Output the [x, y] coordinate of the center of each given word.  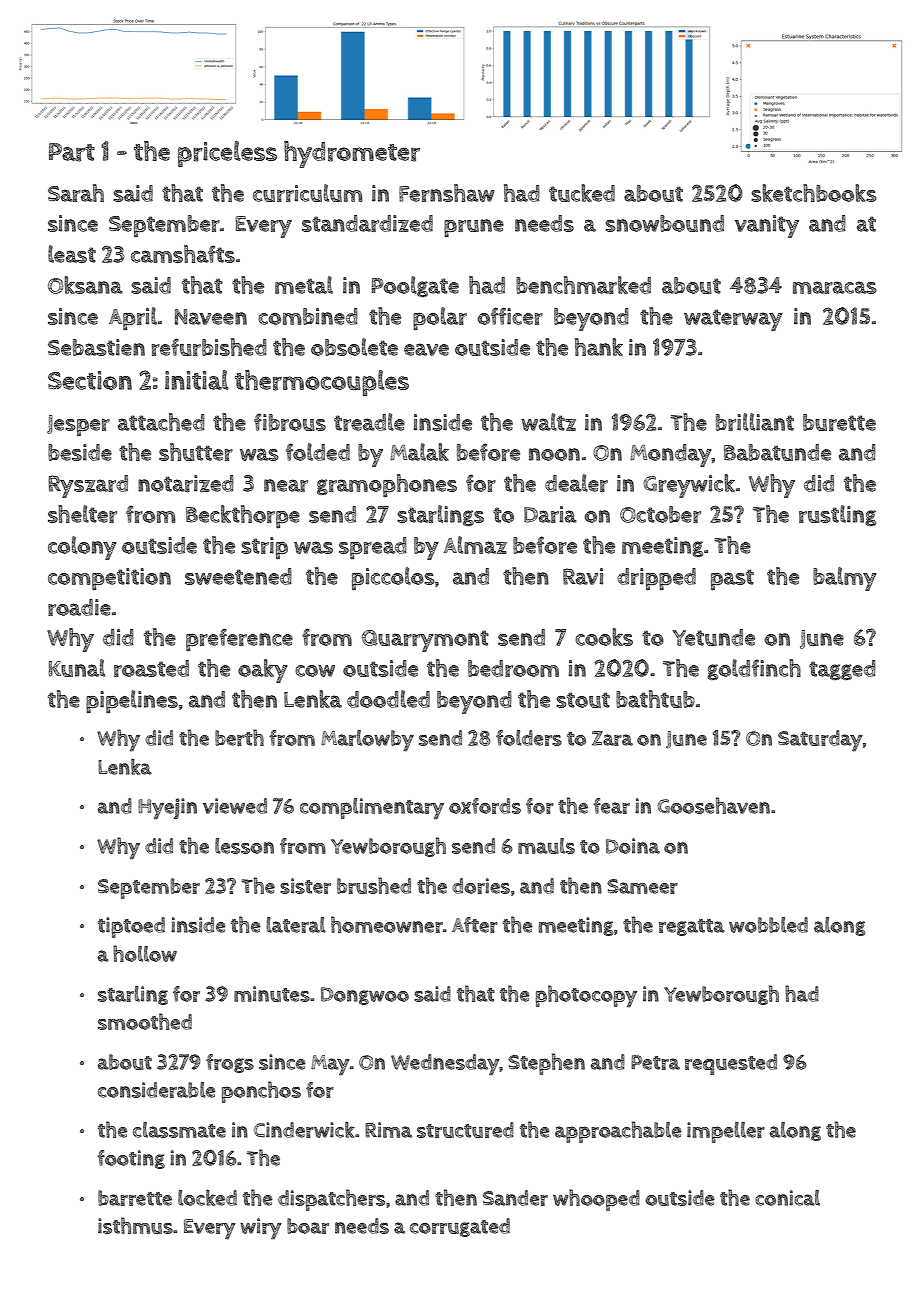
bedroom [513, 668]
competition [109, 579]
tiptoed [131, 927]
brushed [374, 885]
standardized [367, 223]
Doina [633, 846]
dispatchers [331, 1200]
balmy [845, 579]
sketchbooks [814, 193]
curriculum [308, 193]
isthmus [135, 1225]
